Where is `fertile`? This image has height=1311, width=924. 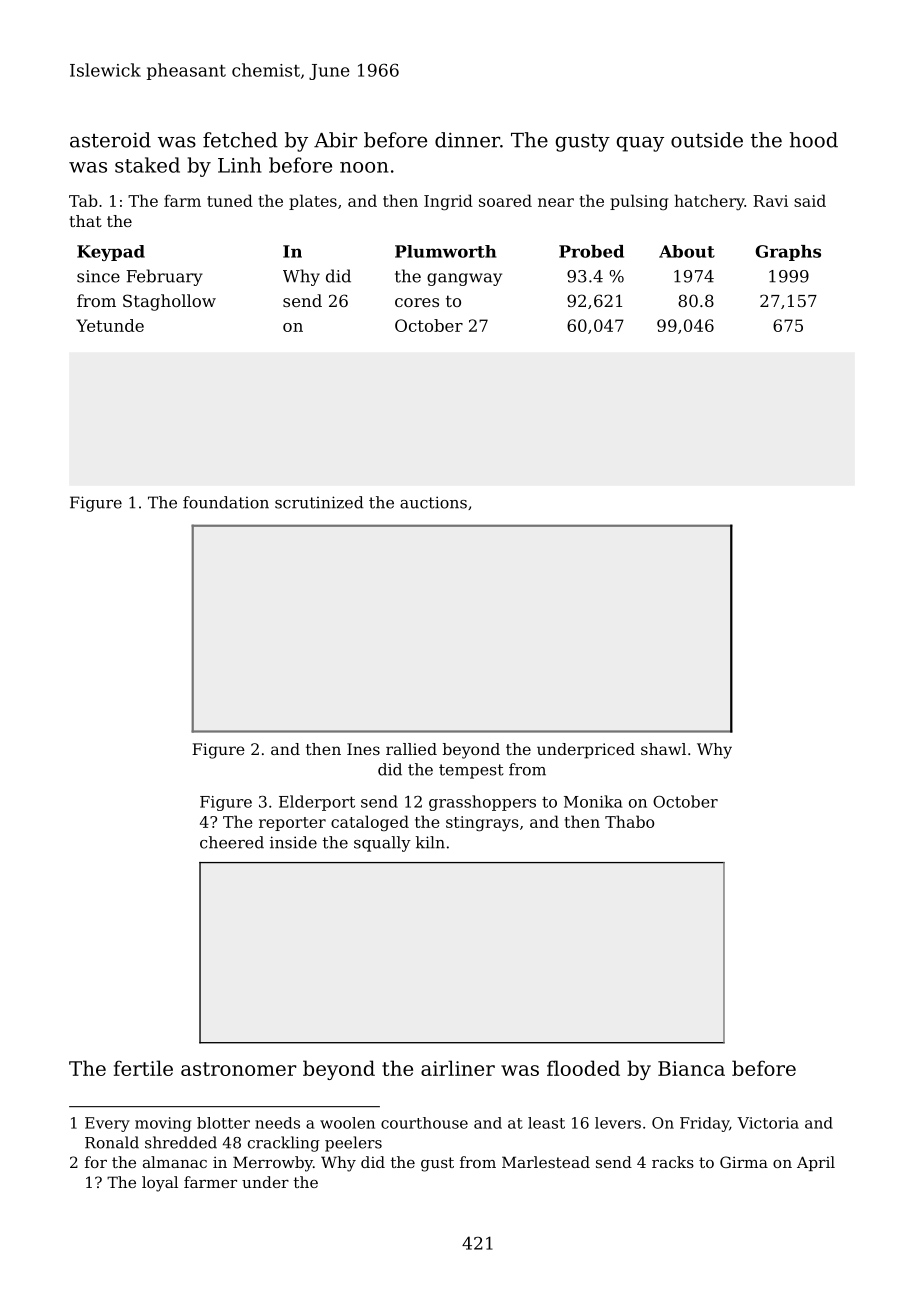 fertile is located at coordinates (143, 1068).
